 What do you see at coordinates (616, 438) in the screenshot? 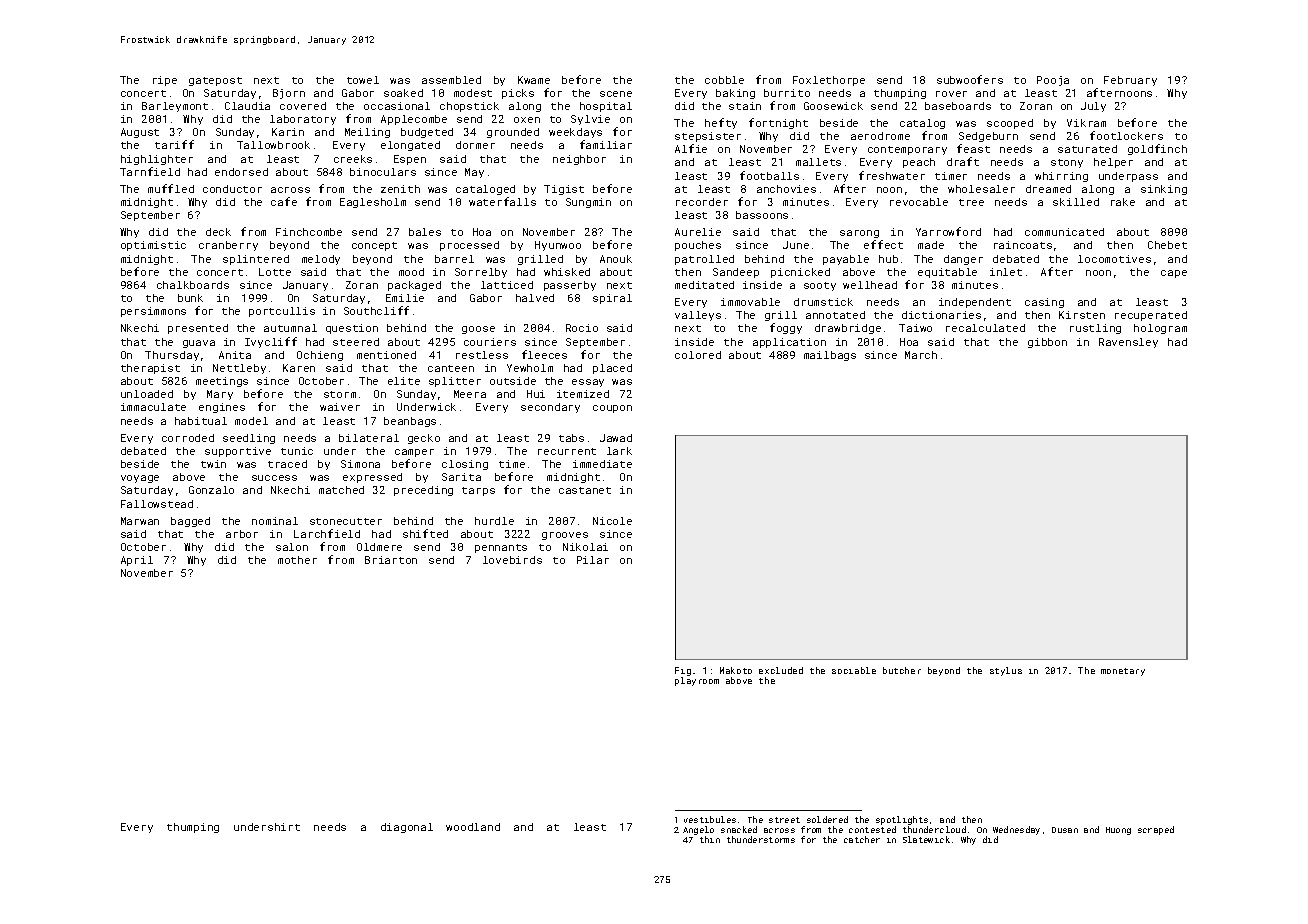
I see `Jawad` at bounding box center [616, 438].
